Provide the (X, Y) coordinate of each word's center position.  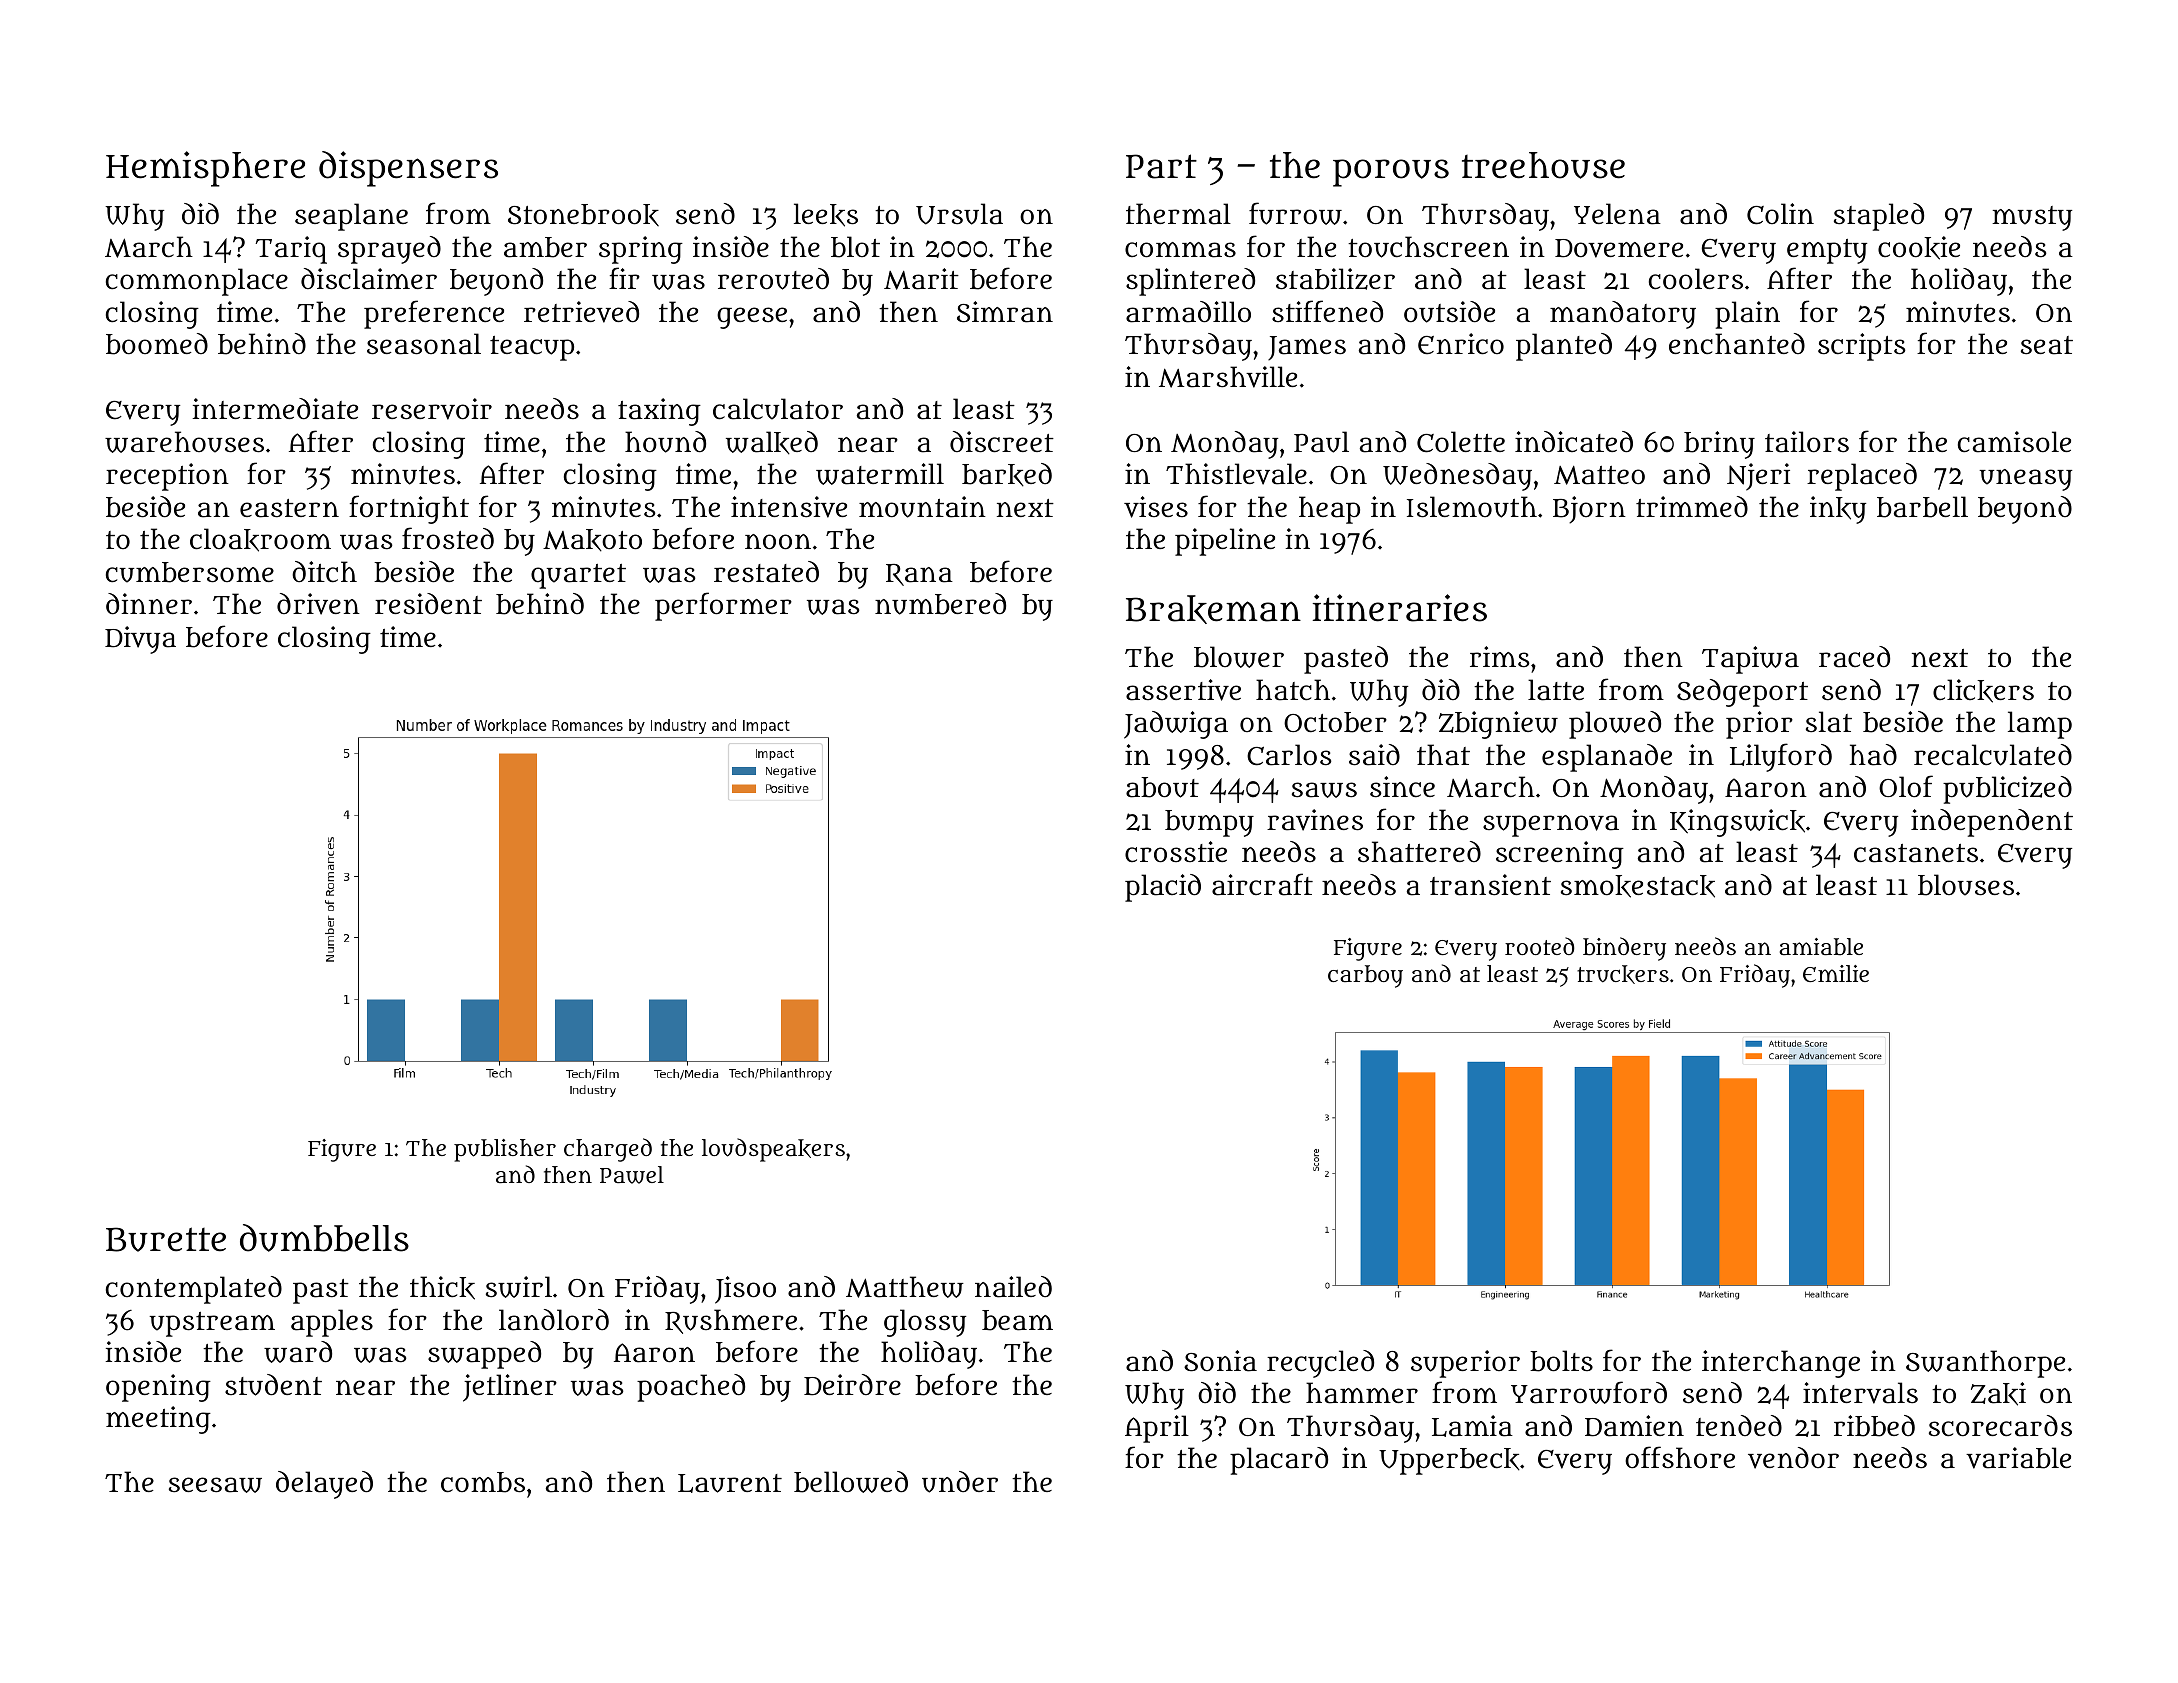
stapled (1879, 217)
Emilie (1836, 973)
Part (1161, 166)
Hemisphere (205, 169)
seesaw (215, 1485)
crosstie (1176, 852)
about (1162, 787)
